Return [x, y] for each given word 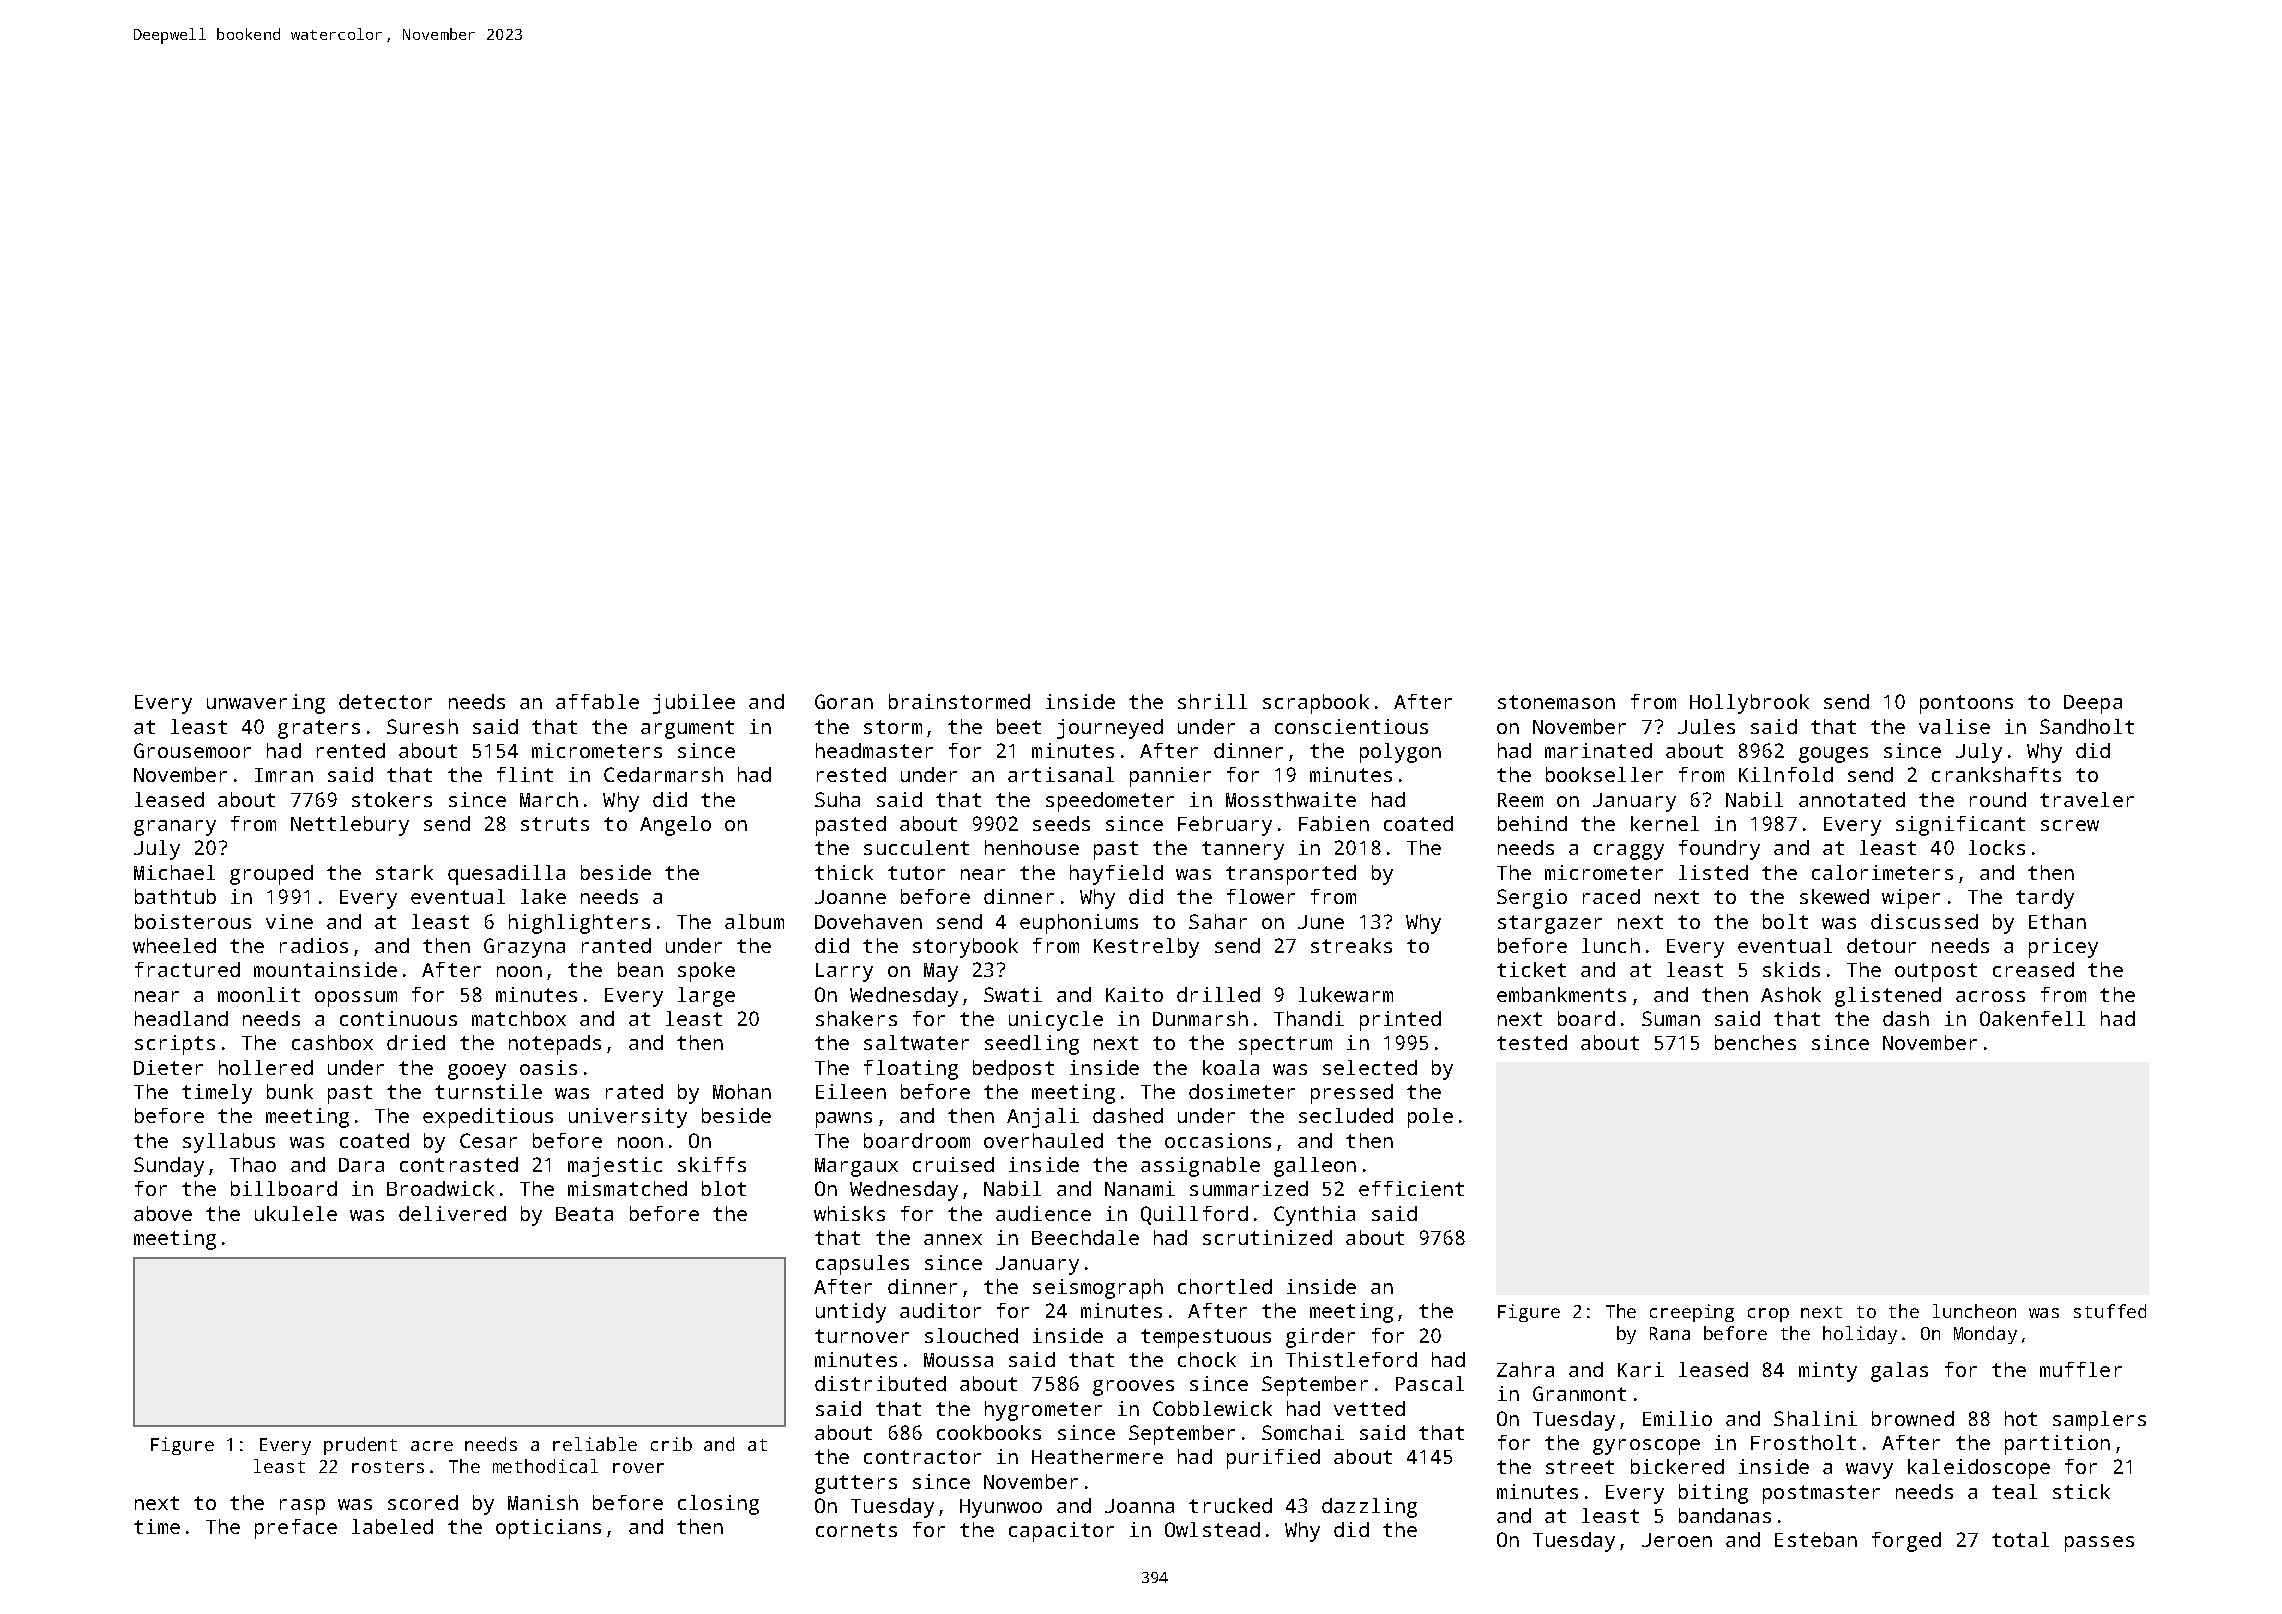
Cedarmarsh [663, 774]
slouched [971, 1335]
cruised [953, 1164]
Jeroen [1677, 1540]
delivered [452, 1213]
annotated [1852, 799]
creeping [1692, 1313]
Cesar [488, 1140]
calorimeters [1882, 872]
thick [844, 872]
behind [1532, 823]
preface [296, 1529]
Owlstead [1212, 1529]
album [754, 921]
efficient [1411, 1188]
